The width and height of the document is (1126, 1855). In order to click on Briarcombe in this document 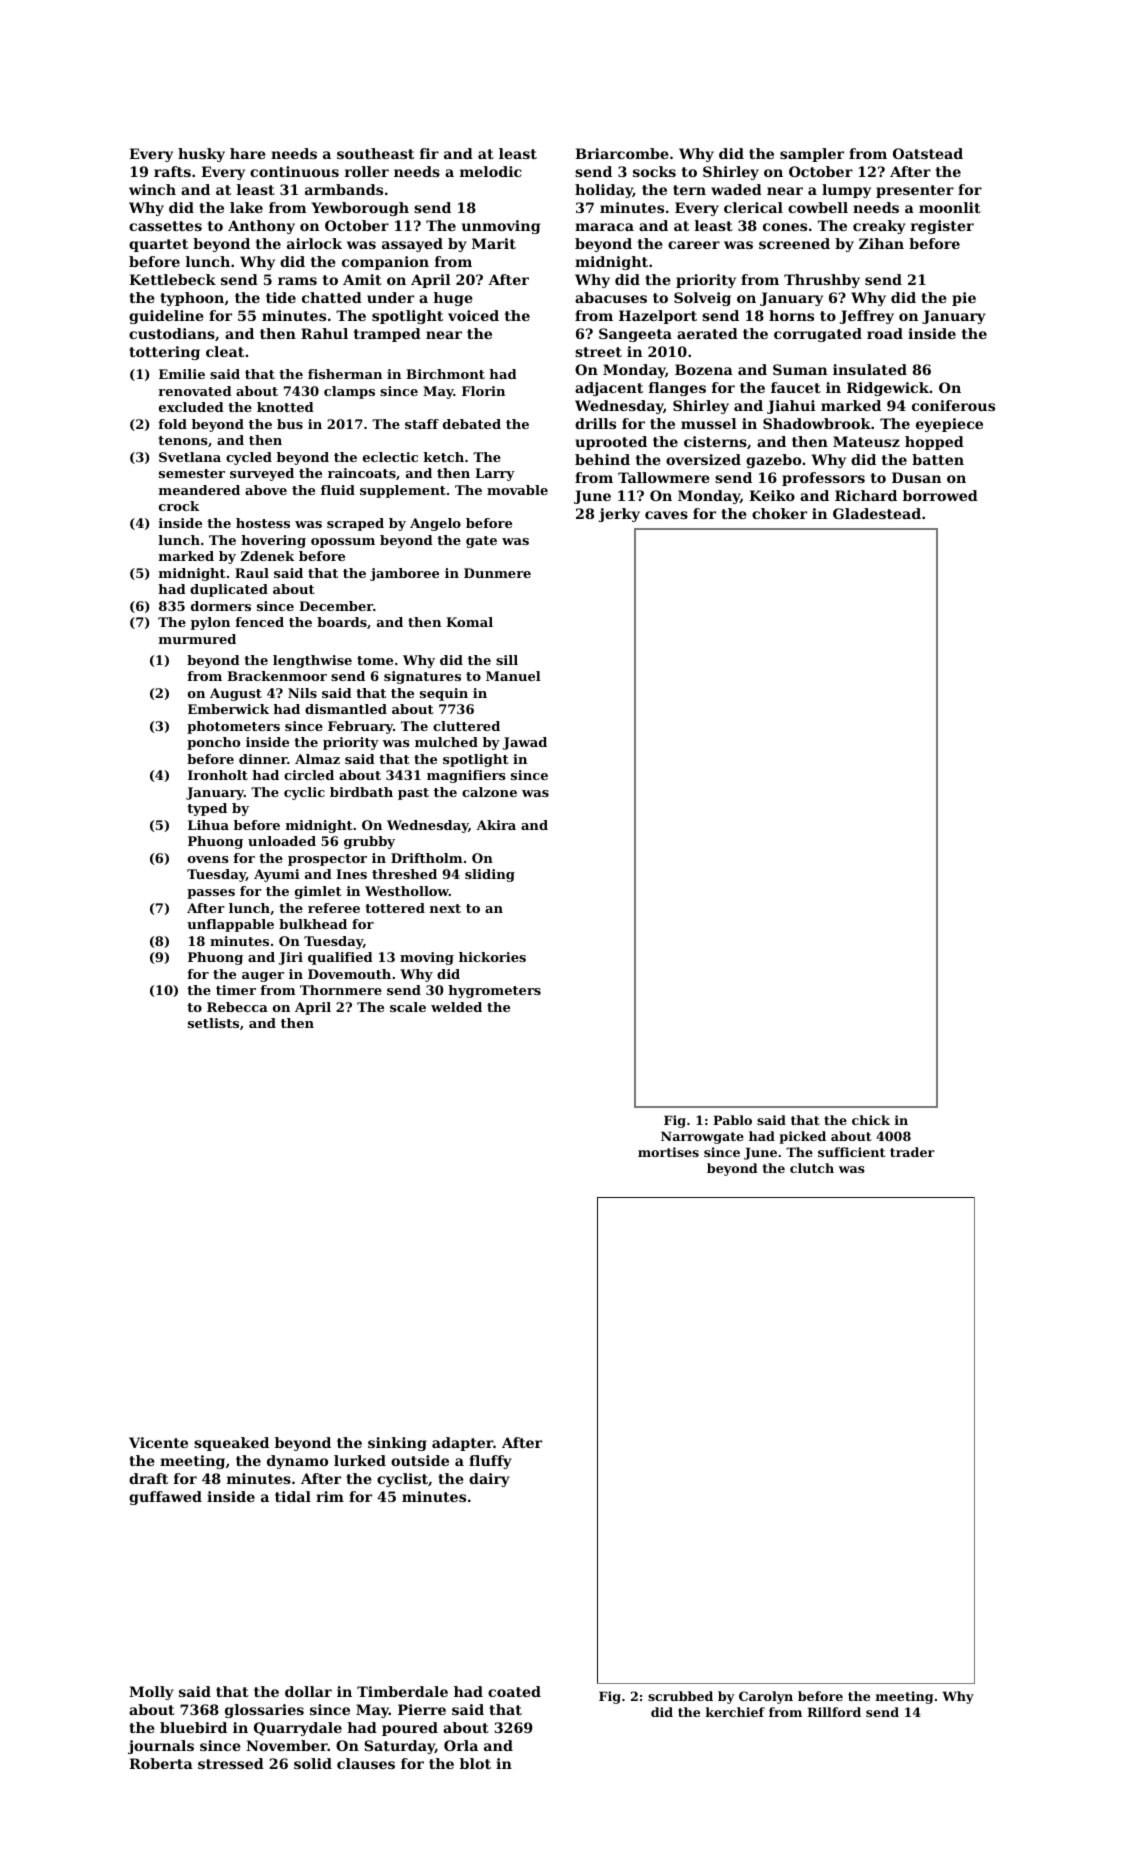, I will do `click(622, 153)`.
